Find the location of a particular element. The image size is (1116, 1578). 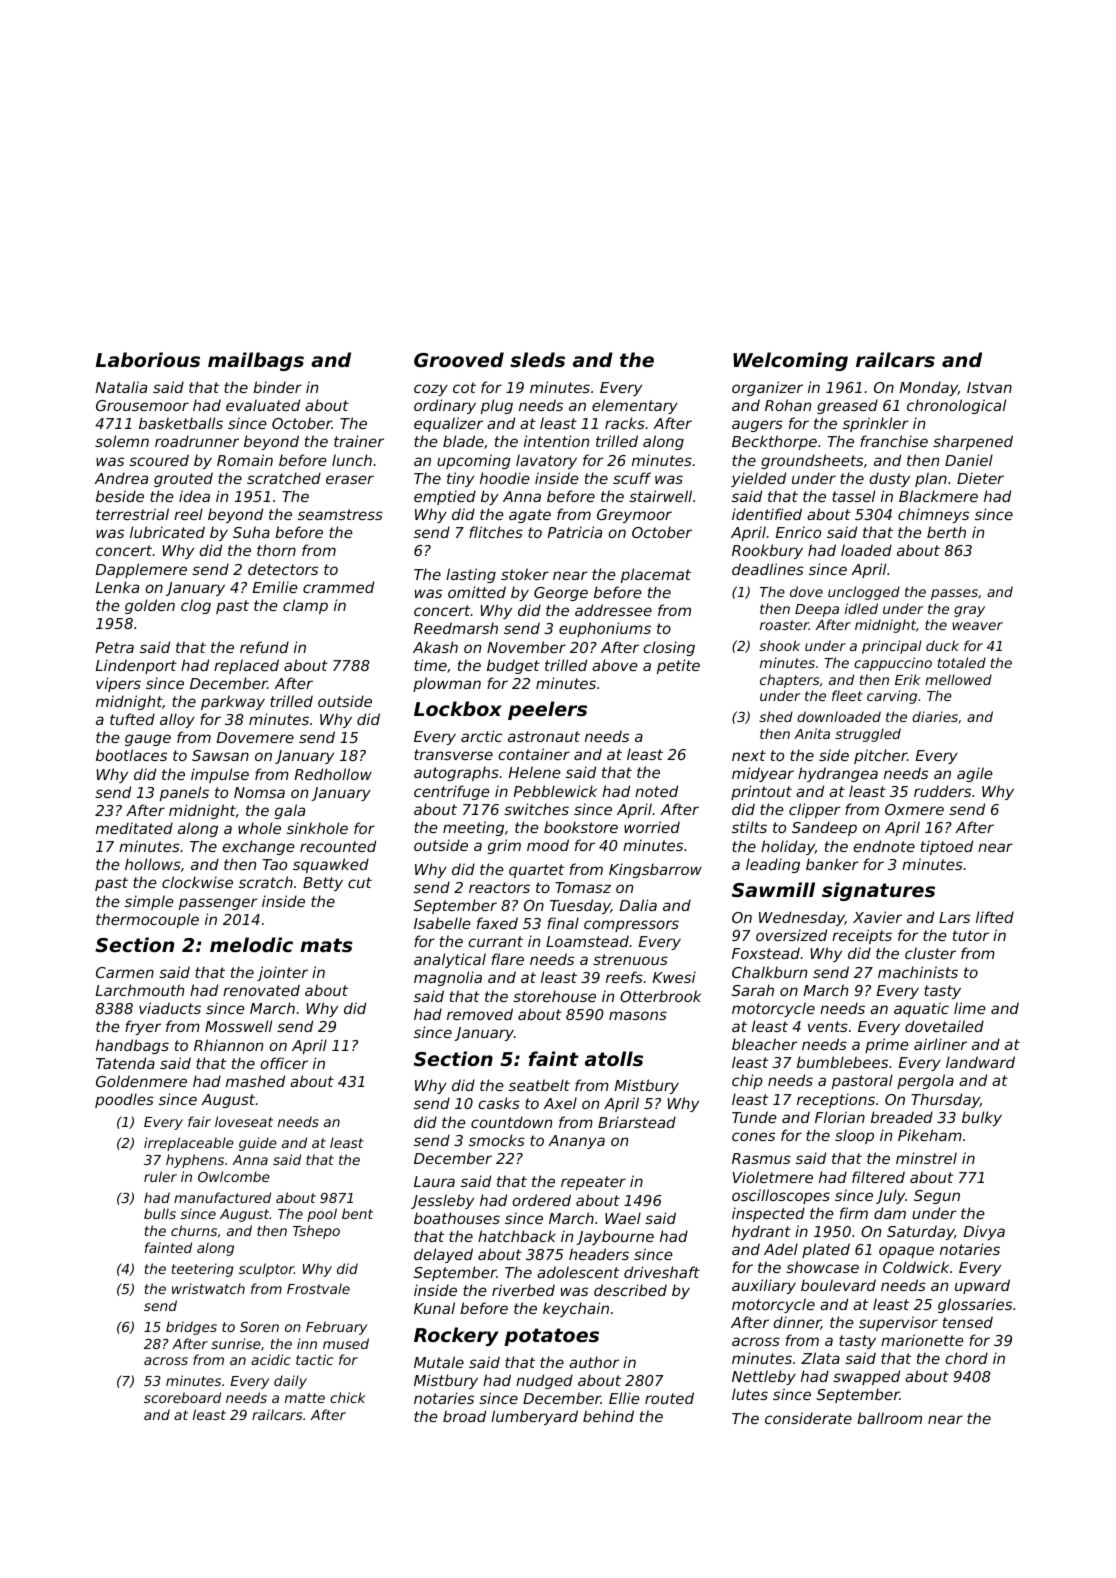

Monday is located at coordinates (929, 388).
